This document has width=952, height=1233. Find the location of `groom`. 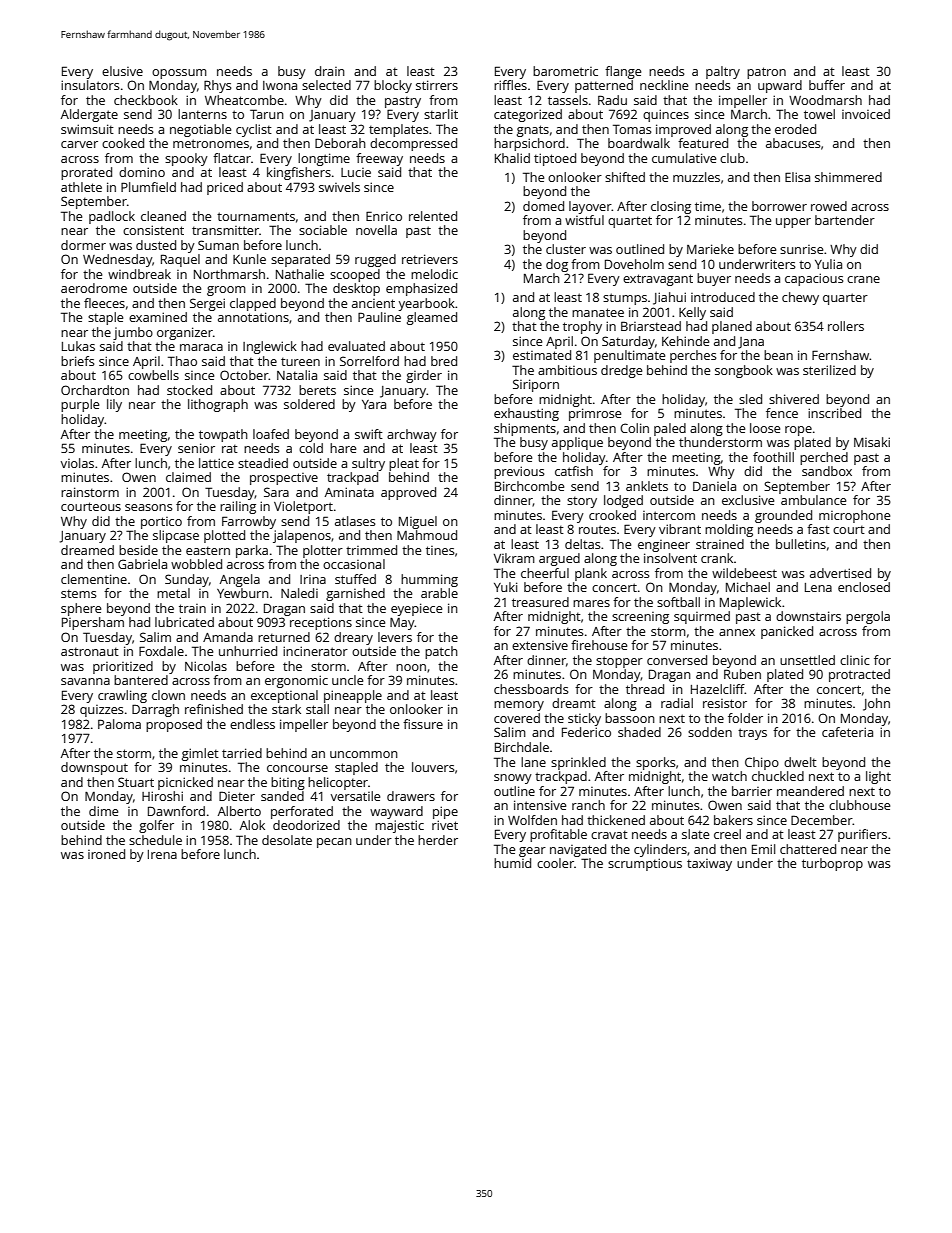

groom is located at coordinates (226, 291).
